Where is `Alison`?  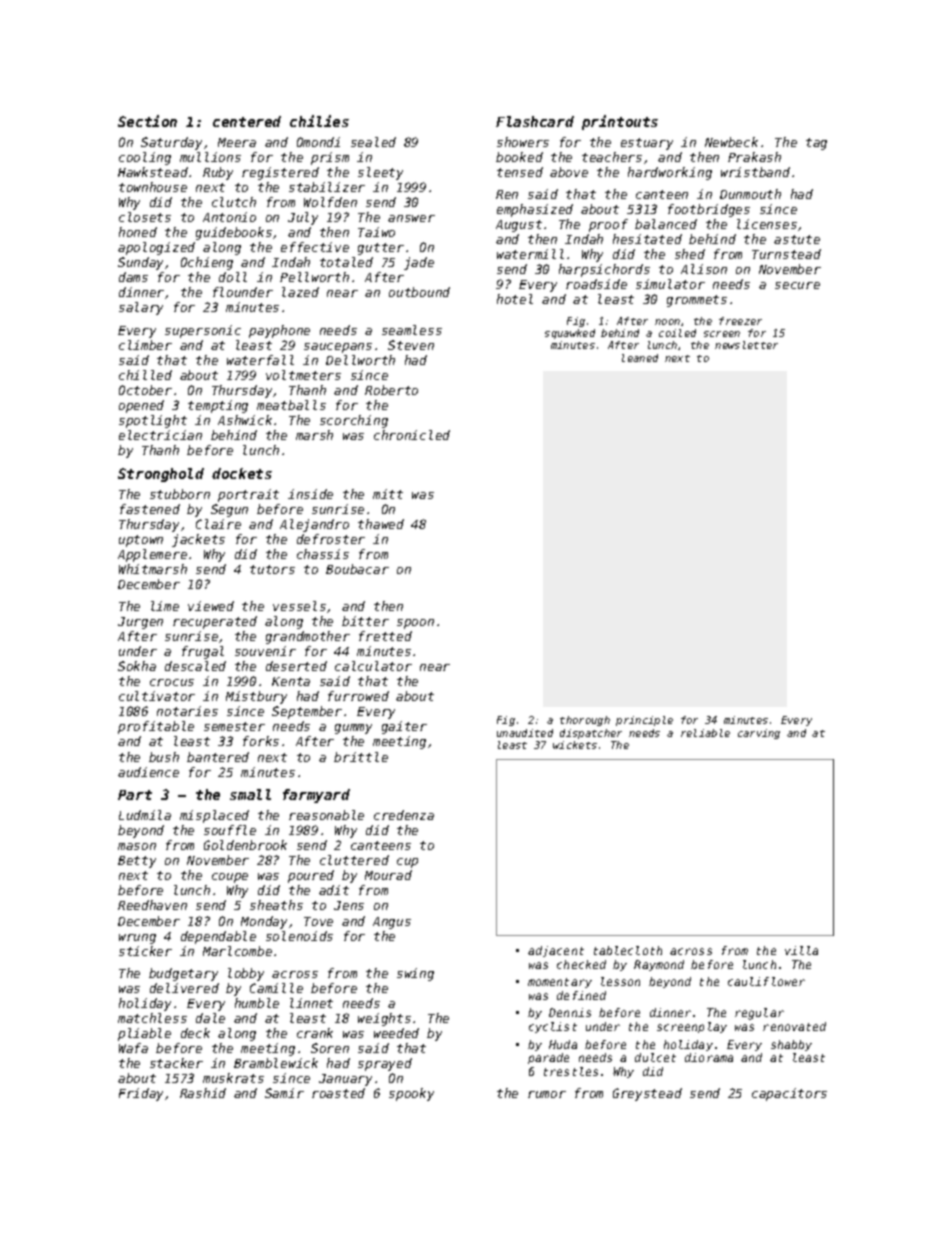 Alison is located at coordinates (704, 269).
